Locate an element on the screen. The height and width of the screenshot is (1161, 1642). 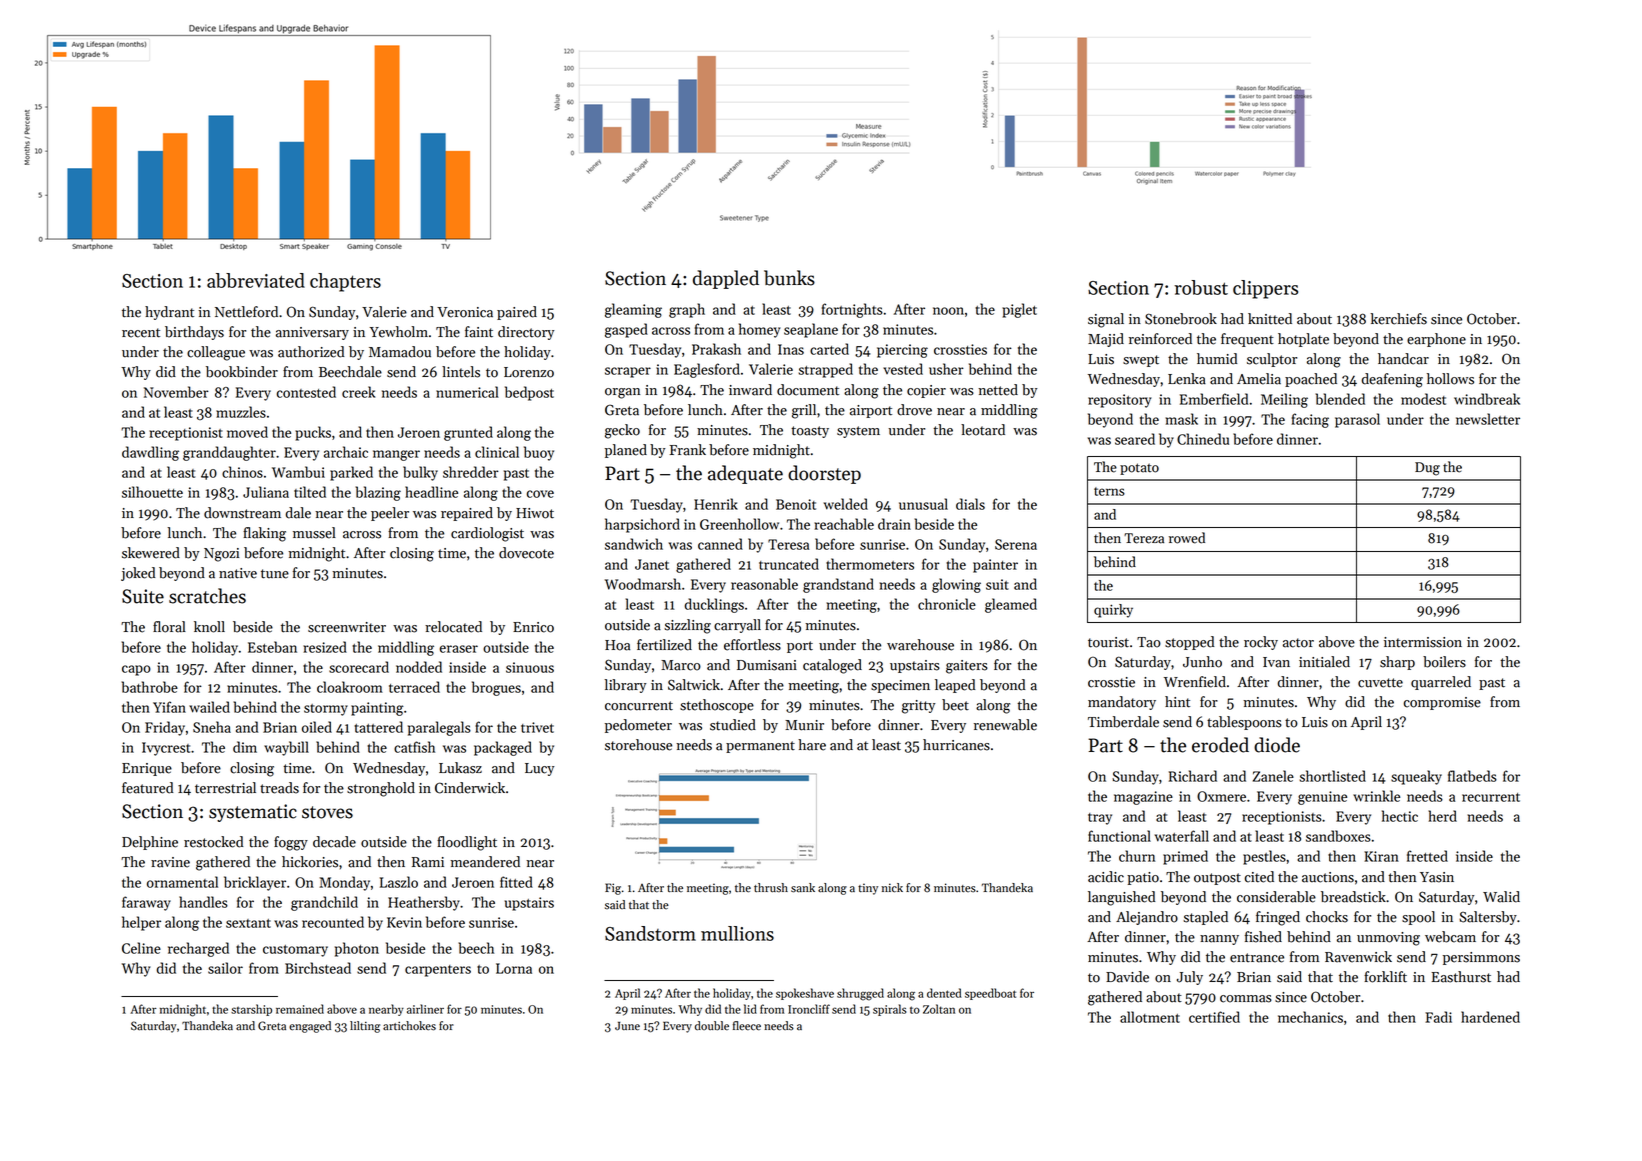
Stonebrook is located at coordinates (1181, 319).
